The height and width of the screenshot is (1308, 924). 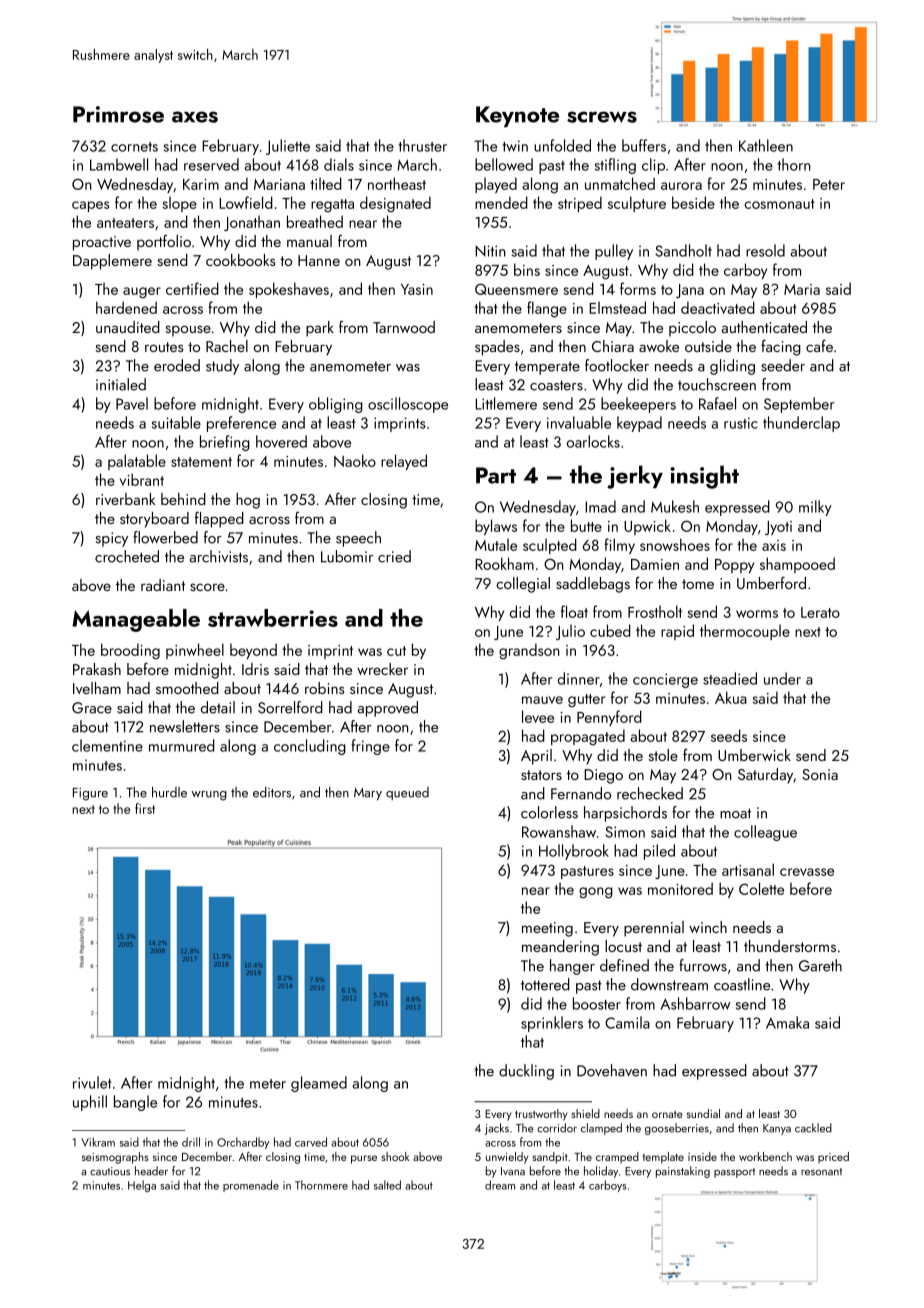 What do you see at coordinates (500, 1185) in the screenshot?
I see `dream` at bounding box center [500, 1185].
